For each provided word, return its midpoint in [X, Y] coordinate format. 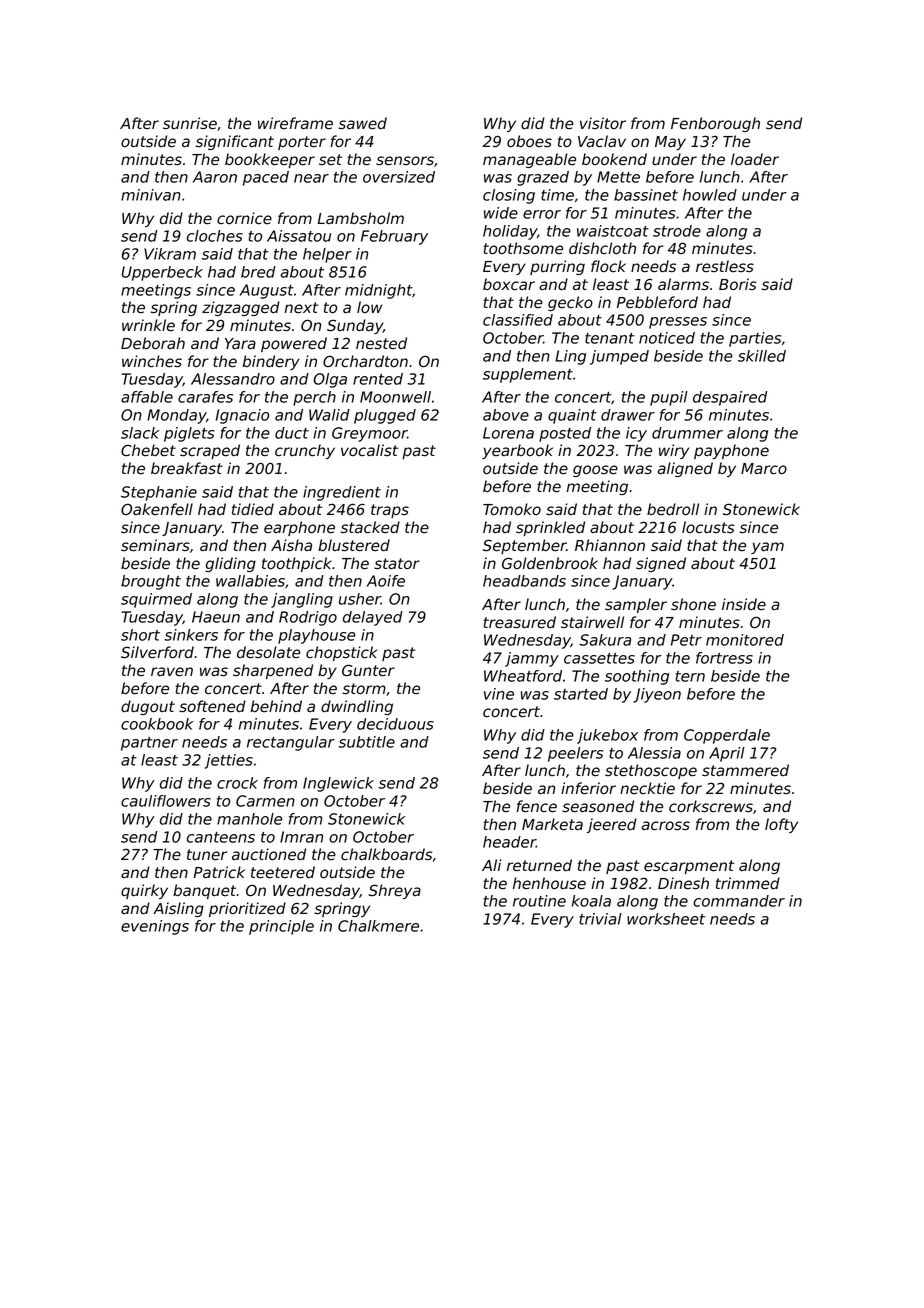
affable [147, 397]
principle [281, 927]
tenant [610, 338]
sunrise [190, 123]
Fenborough [715, 124]
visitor [603, 123]
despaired [730, 398]
